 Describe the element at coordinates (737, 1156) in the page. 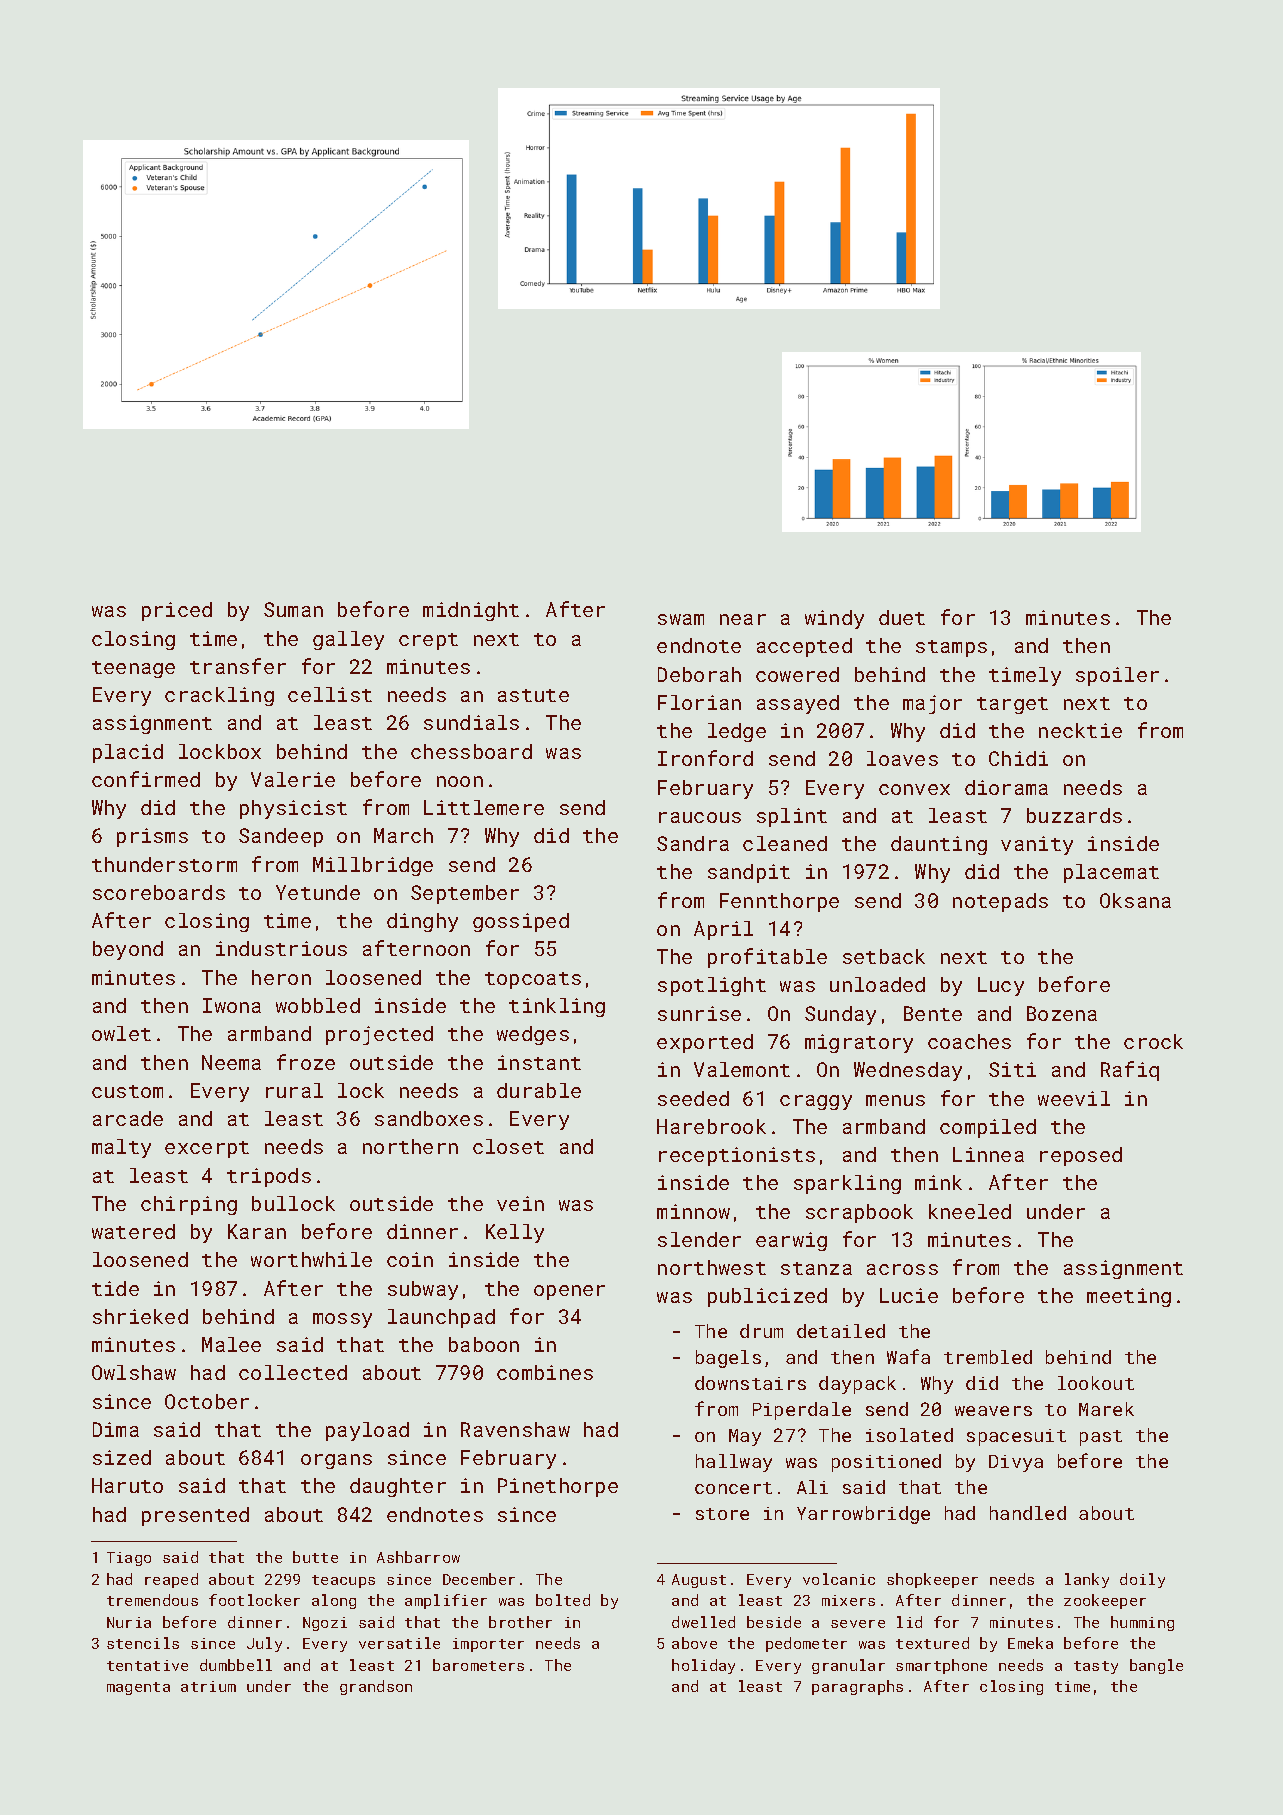

I see `receptionists` at that location.
